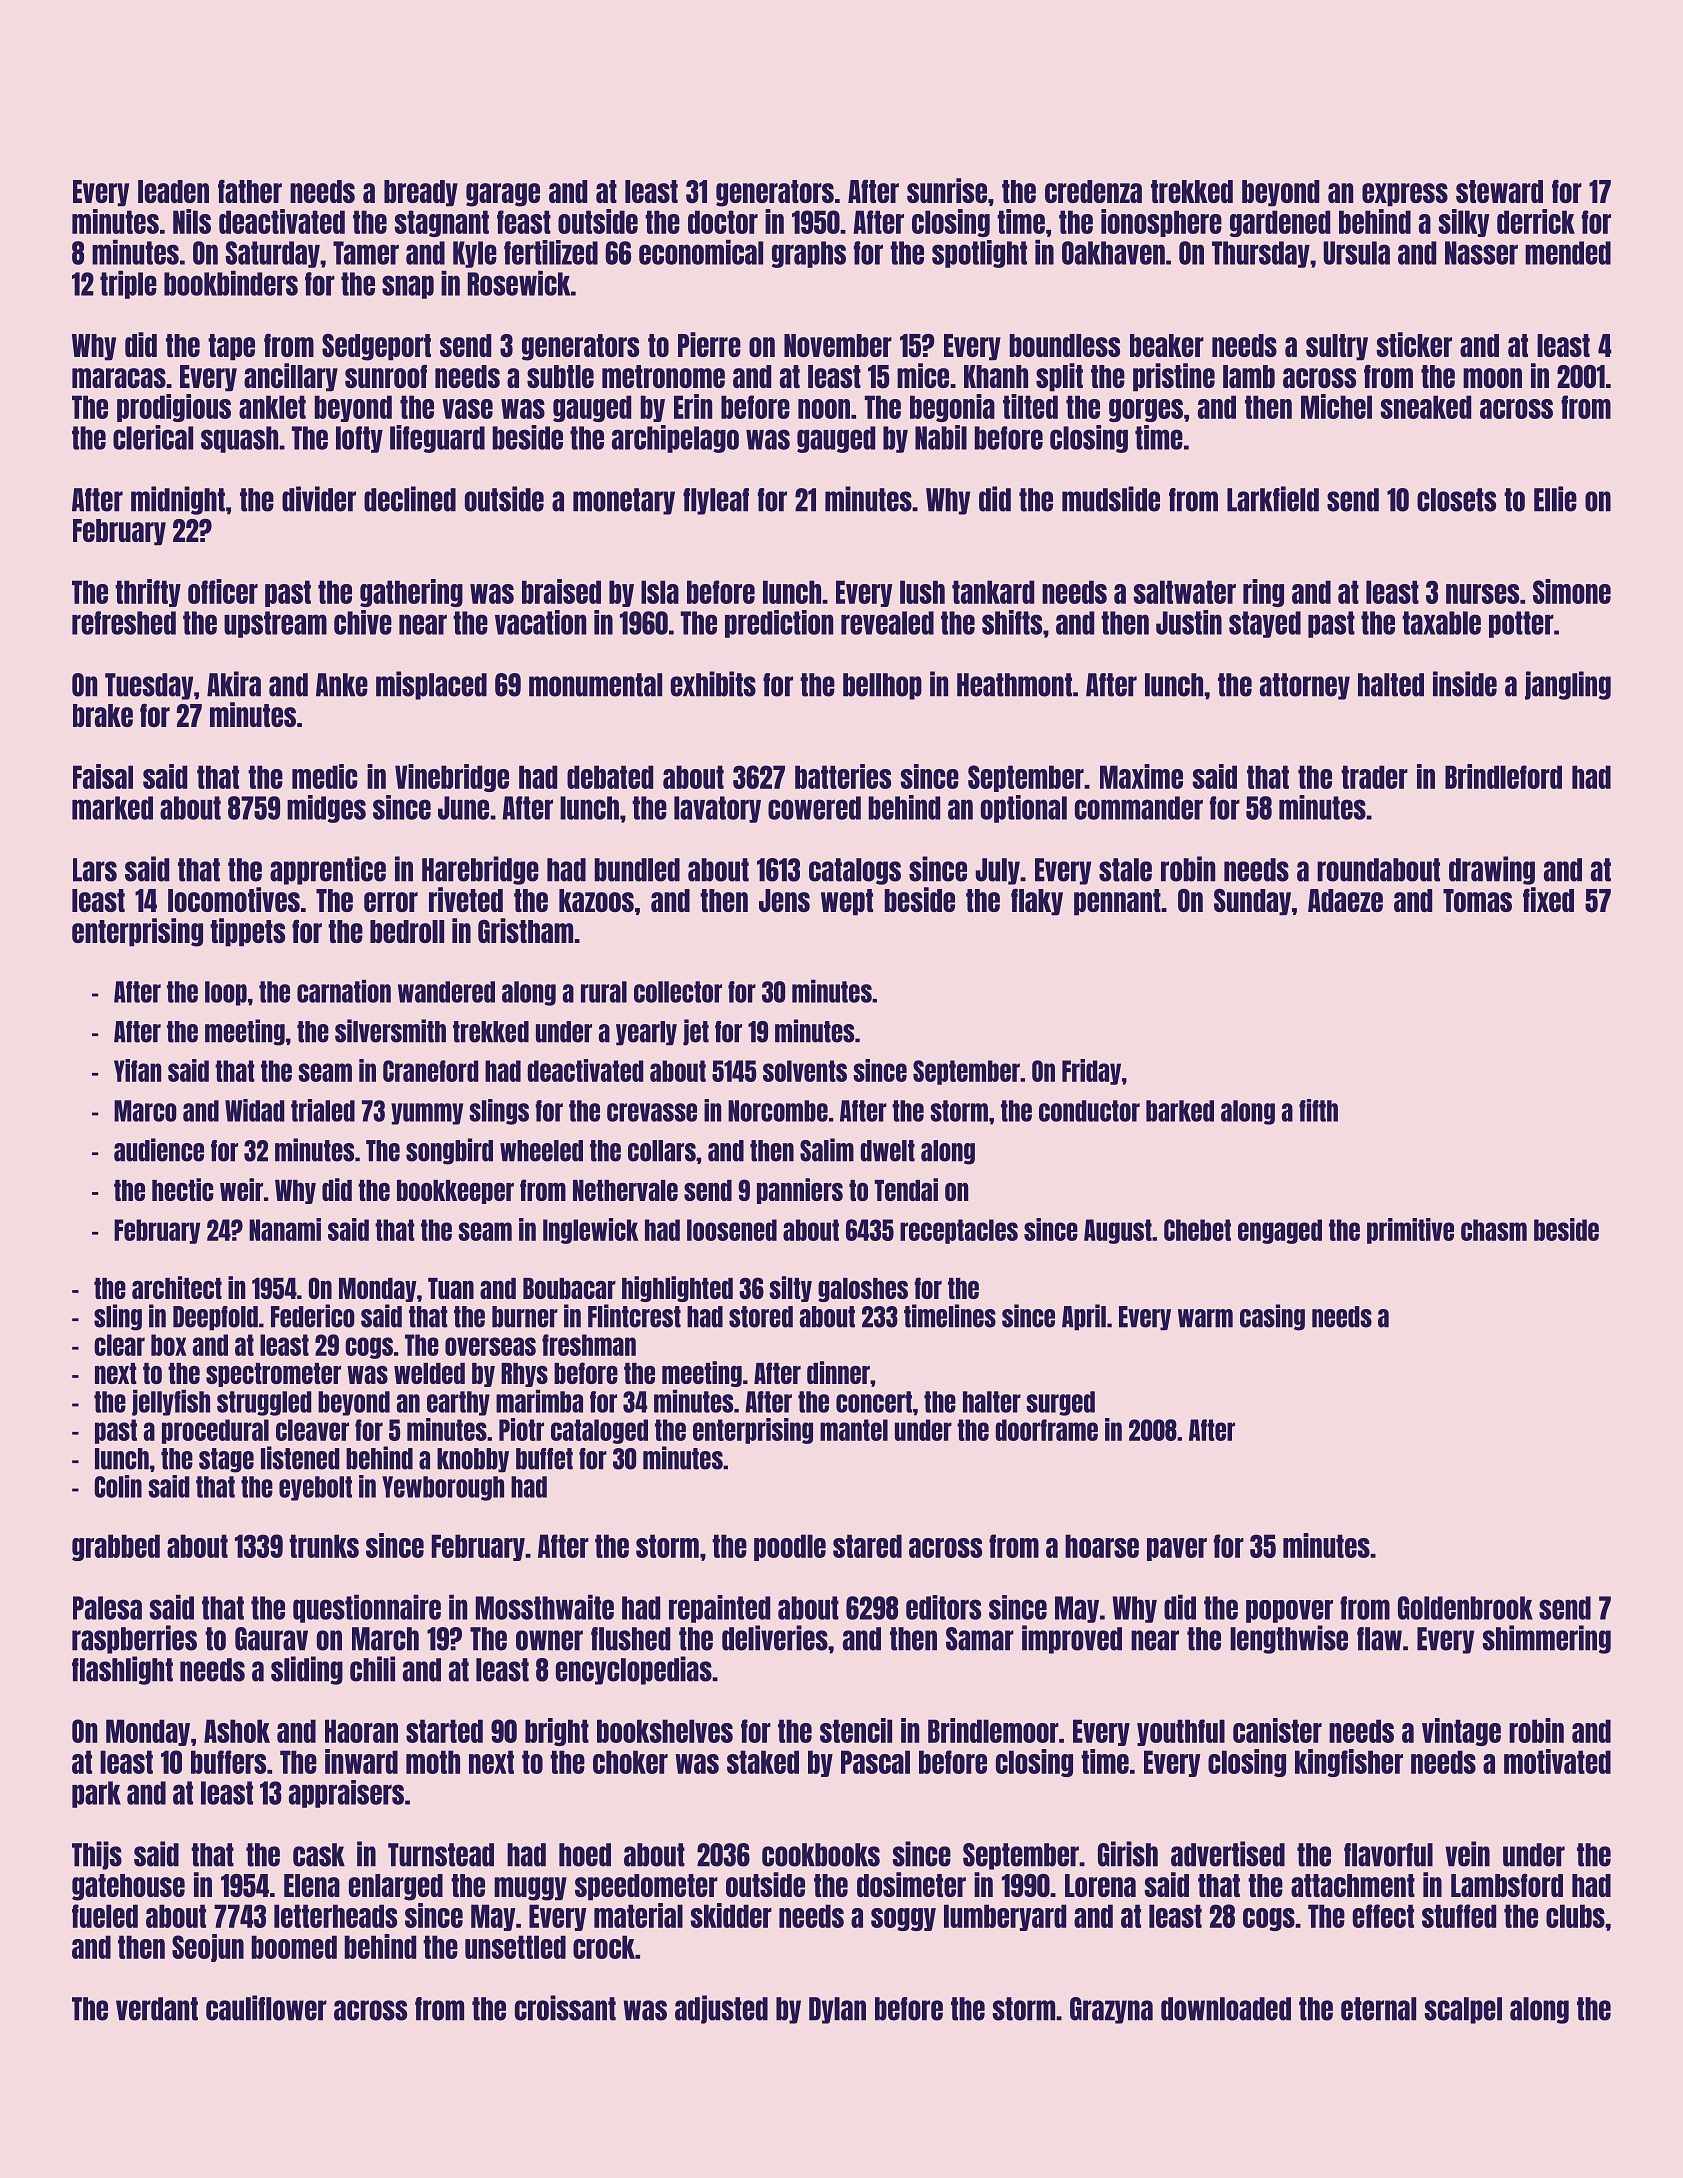  What do you see at coordinates (157, 2009) in the screenshot?
I see `verdant` at bounding box center [157, 2009].
